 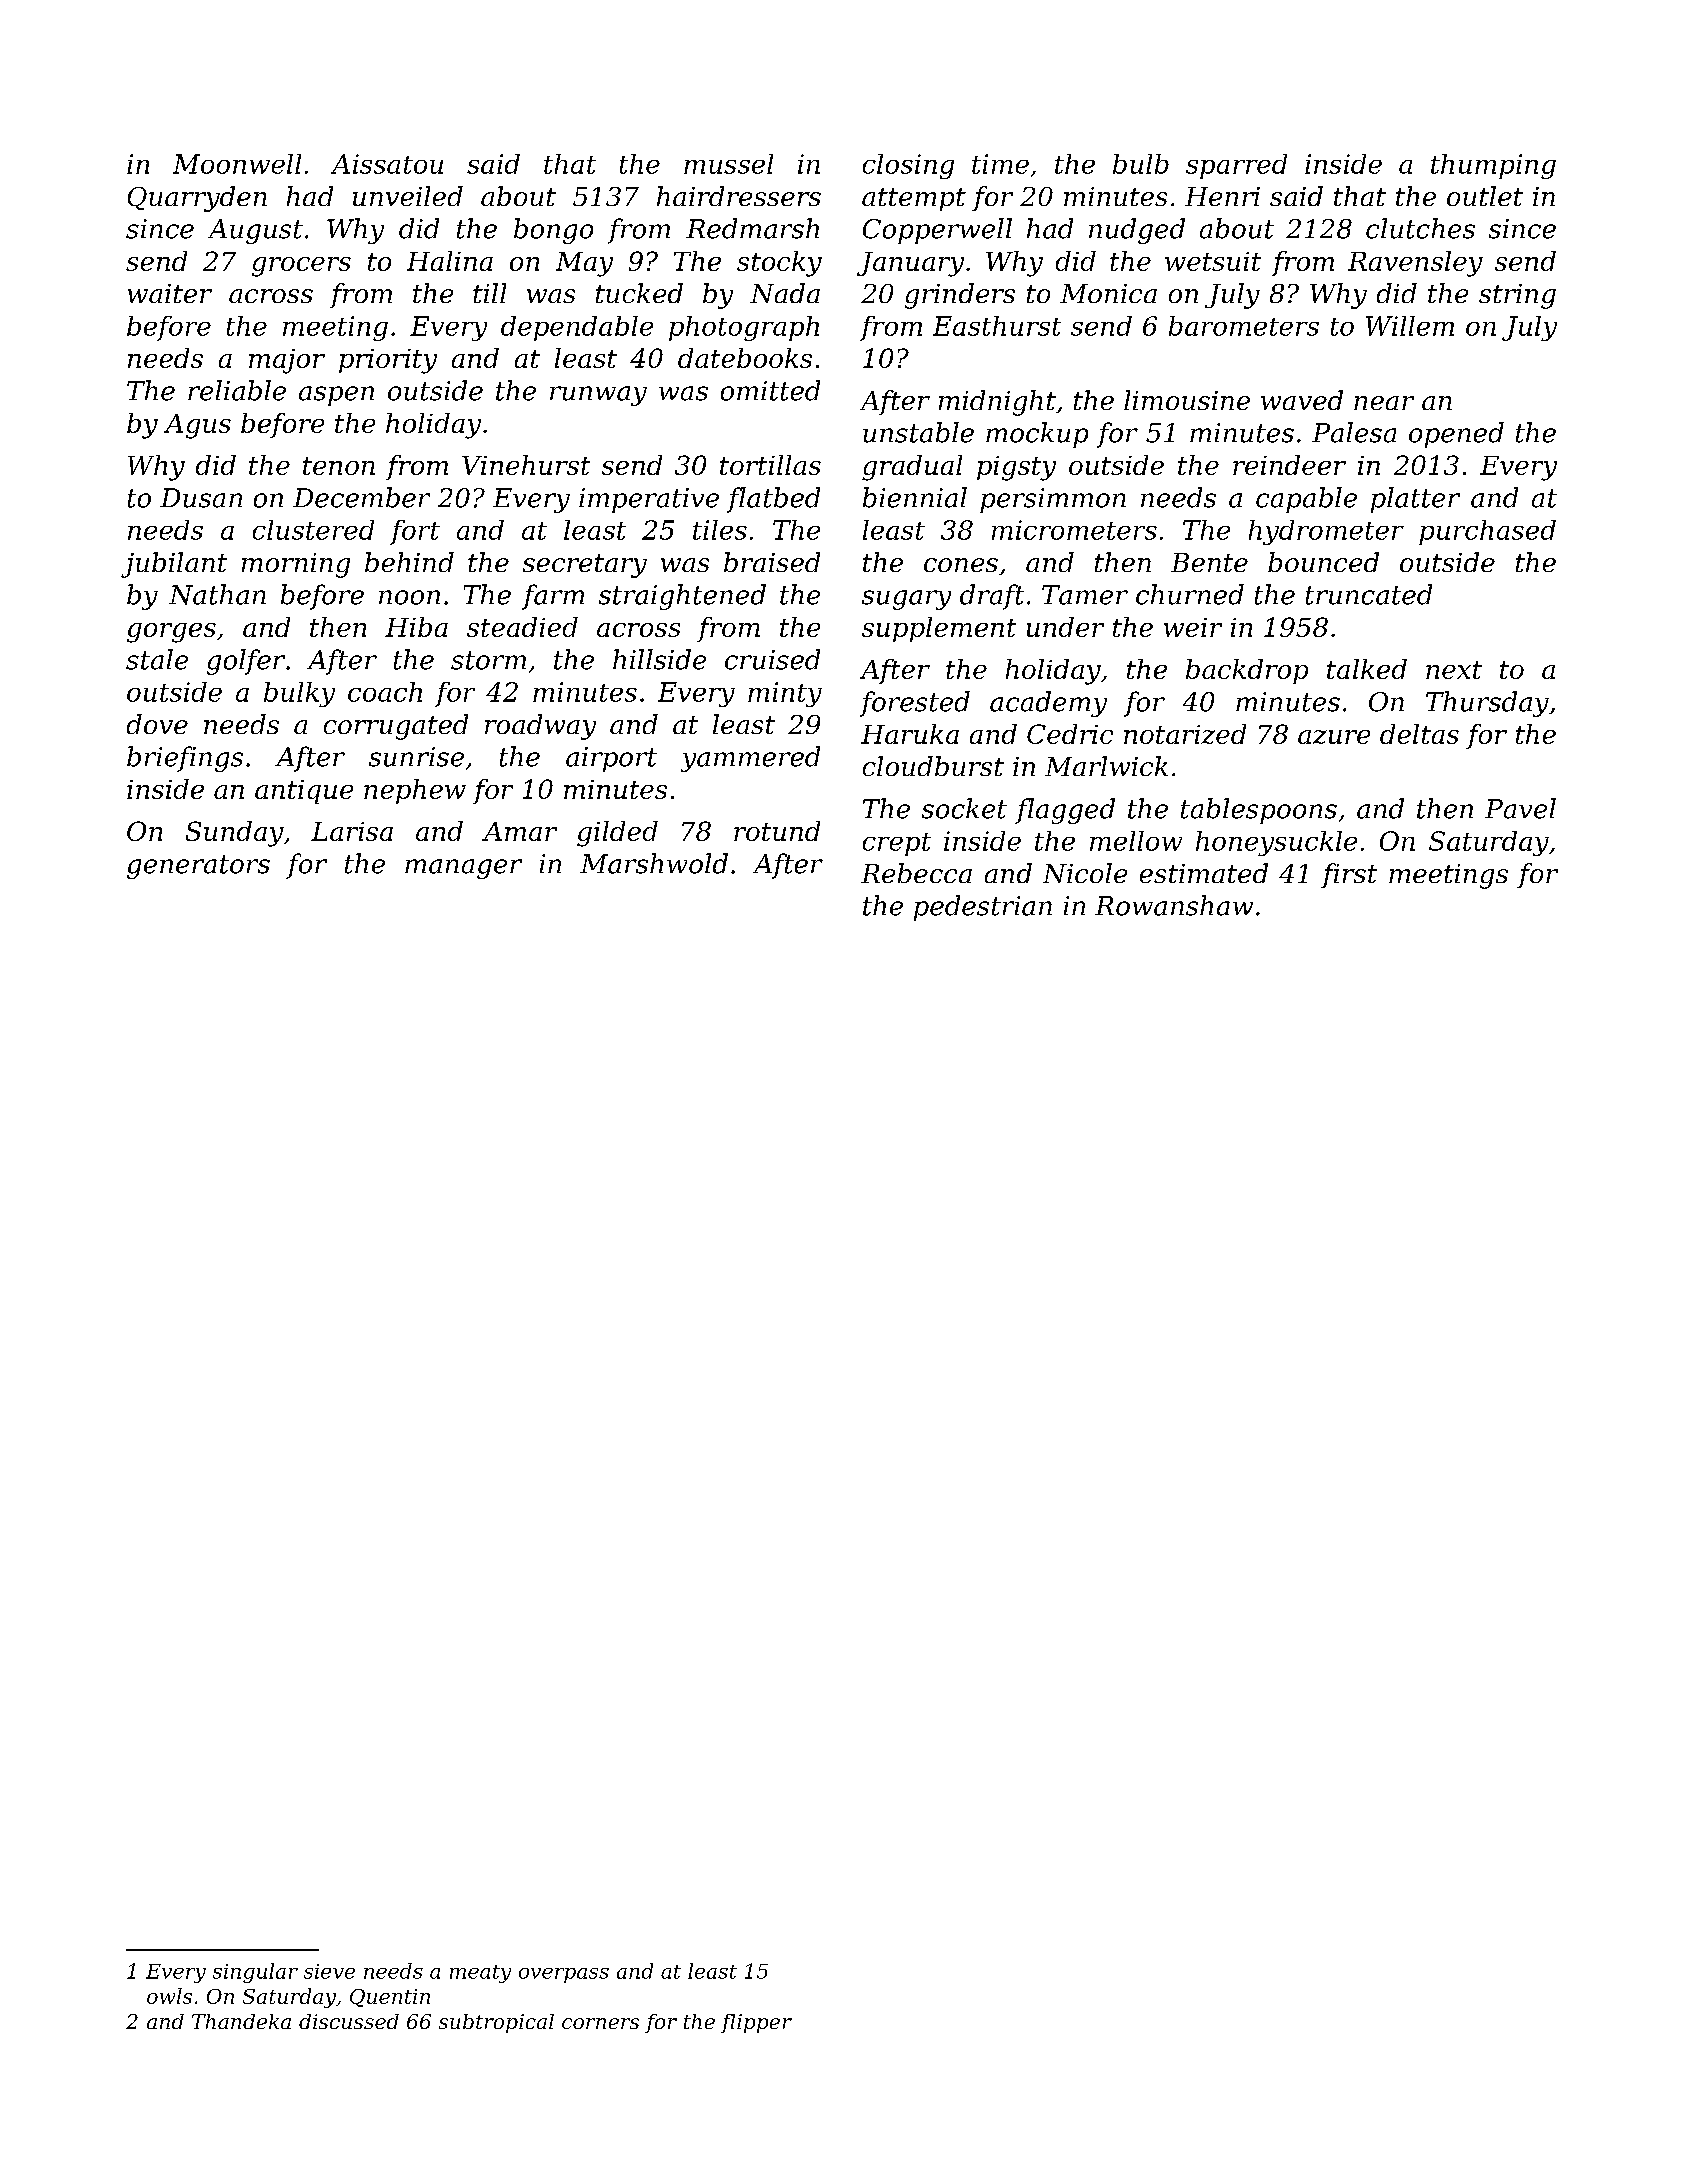 What do you see at coordinates (785, 293) in the screenshot?
I see `Nada` at bounding box center [785, 293].
